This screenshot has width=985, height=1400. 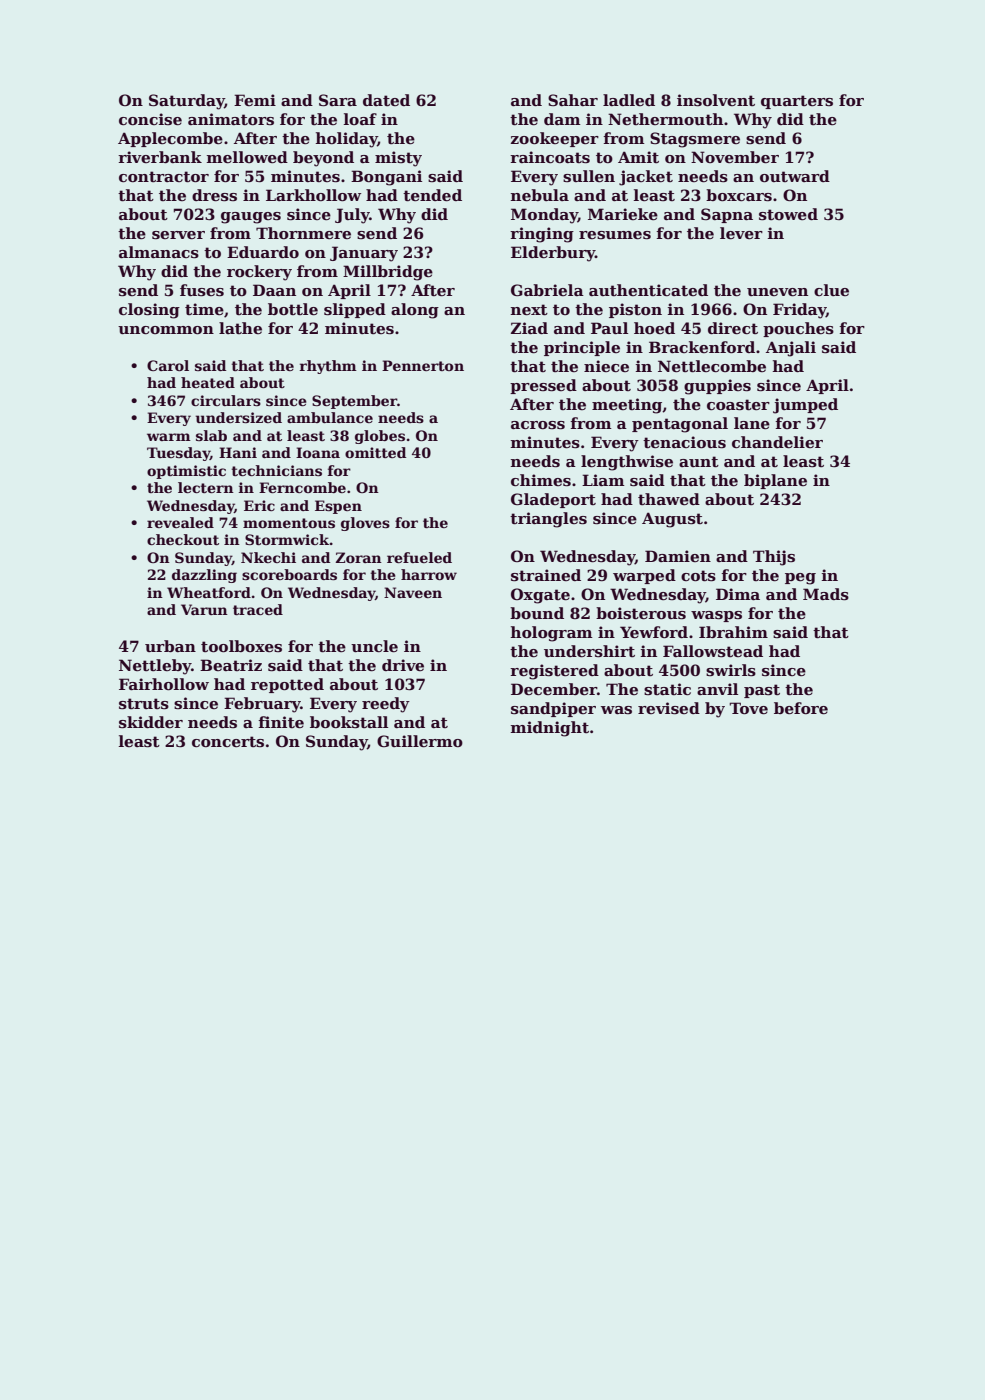 What do you see at coordinates (717, 387) in the screenshot?
I see `guppies` at bounding box center [717, 387].
